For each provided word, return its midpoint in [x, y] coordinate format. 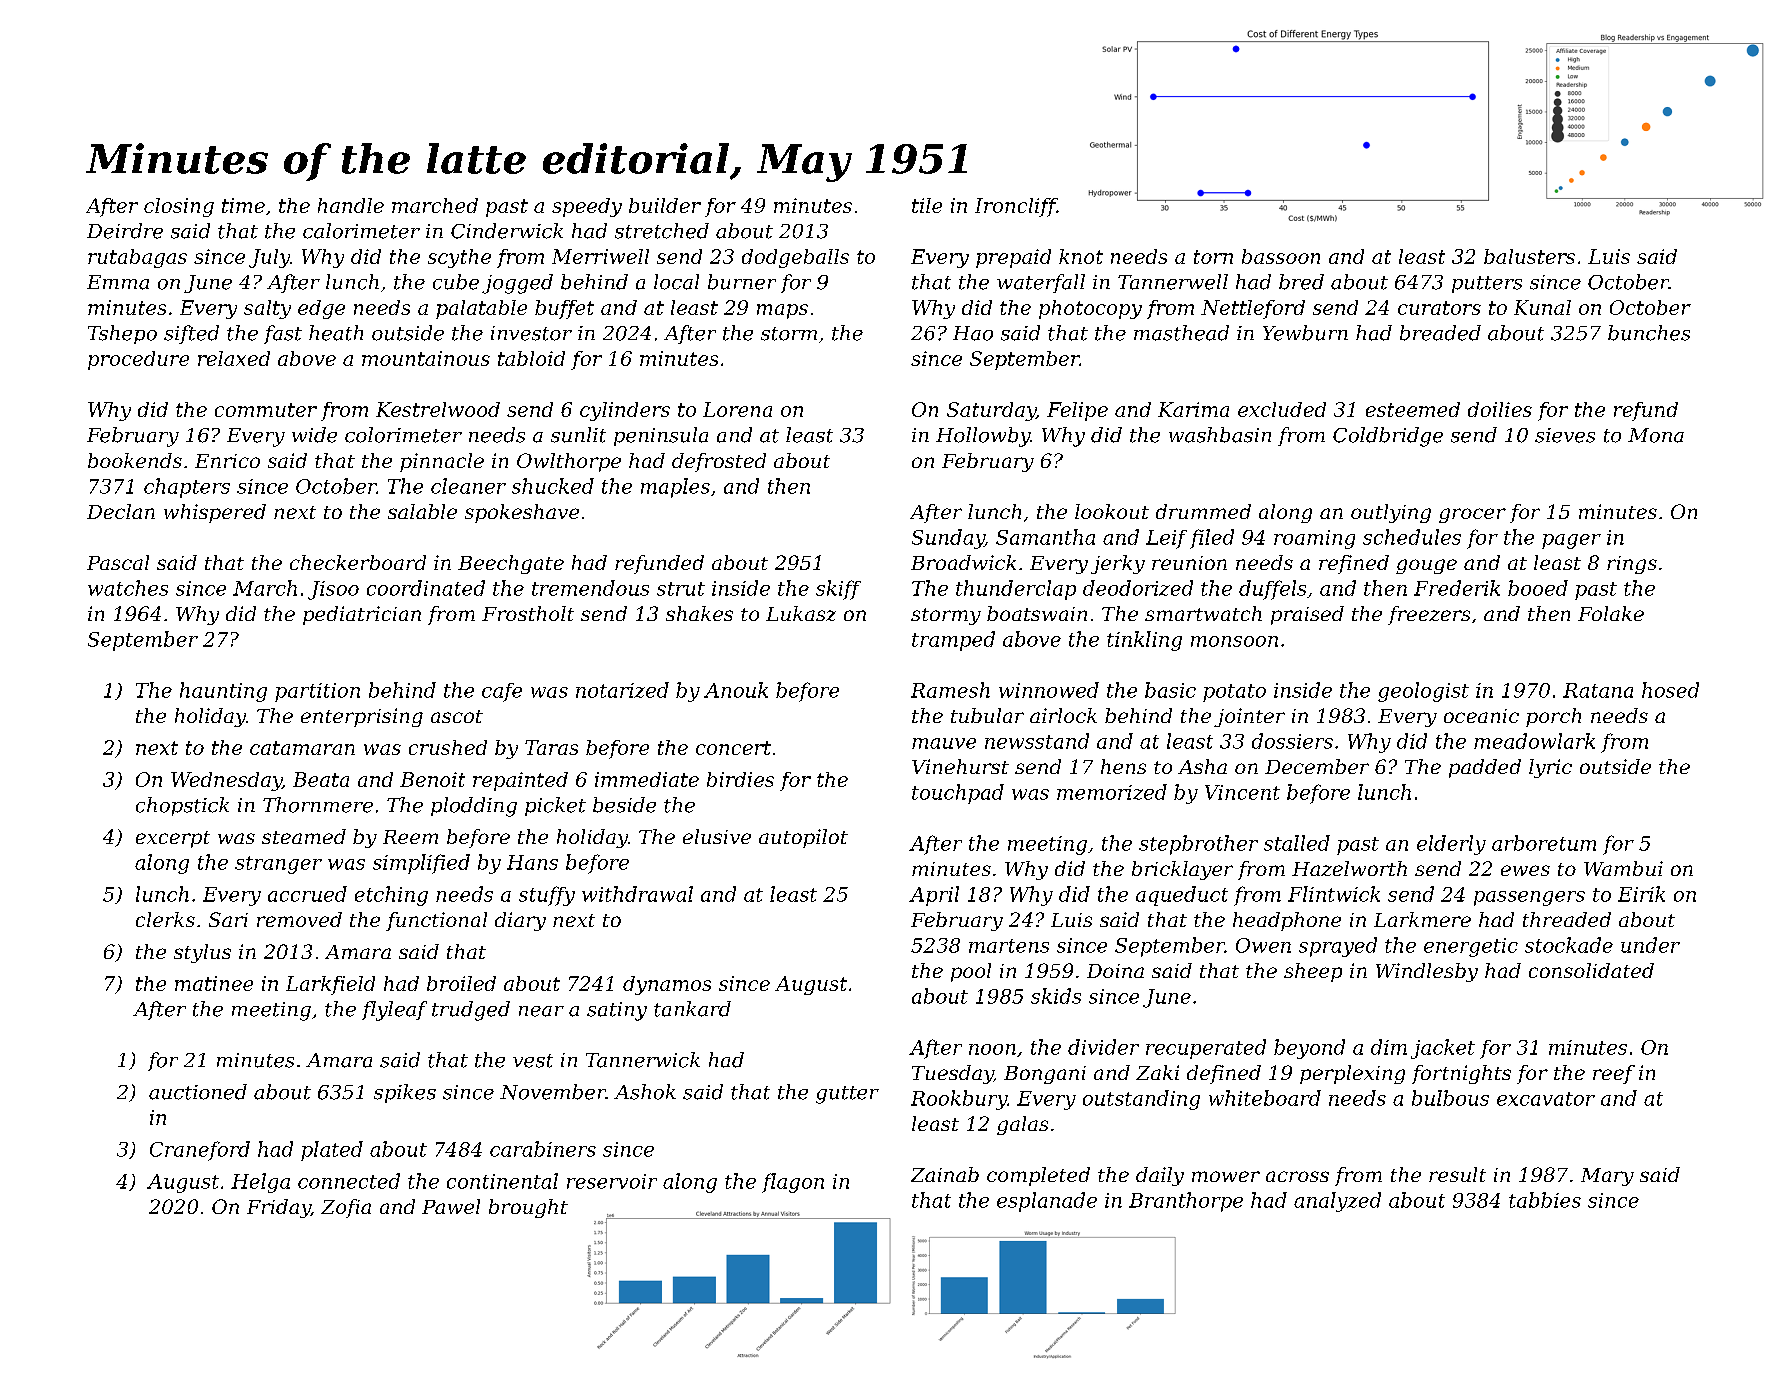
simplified [421, 864]
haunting [223, 692]
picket [555, 806]
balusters [1529, 256]
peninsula [661, 436]
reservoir [612, 1181]
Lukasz [801, 613]
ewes [1525, 870]
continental [502, 1181]
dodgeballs [795, 258]
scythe [459, 258]
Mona [1656, 435]
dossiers [1292, 741]
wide [314, 435]
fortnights [1461, 1074]
